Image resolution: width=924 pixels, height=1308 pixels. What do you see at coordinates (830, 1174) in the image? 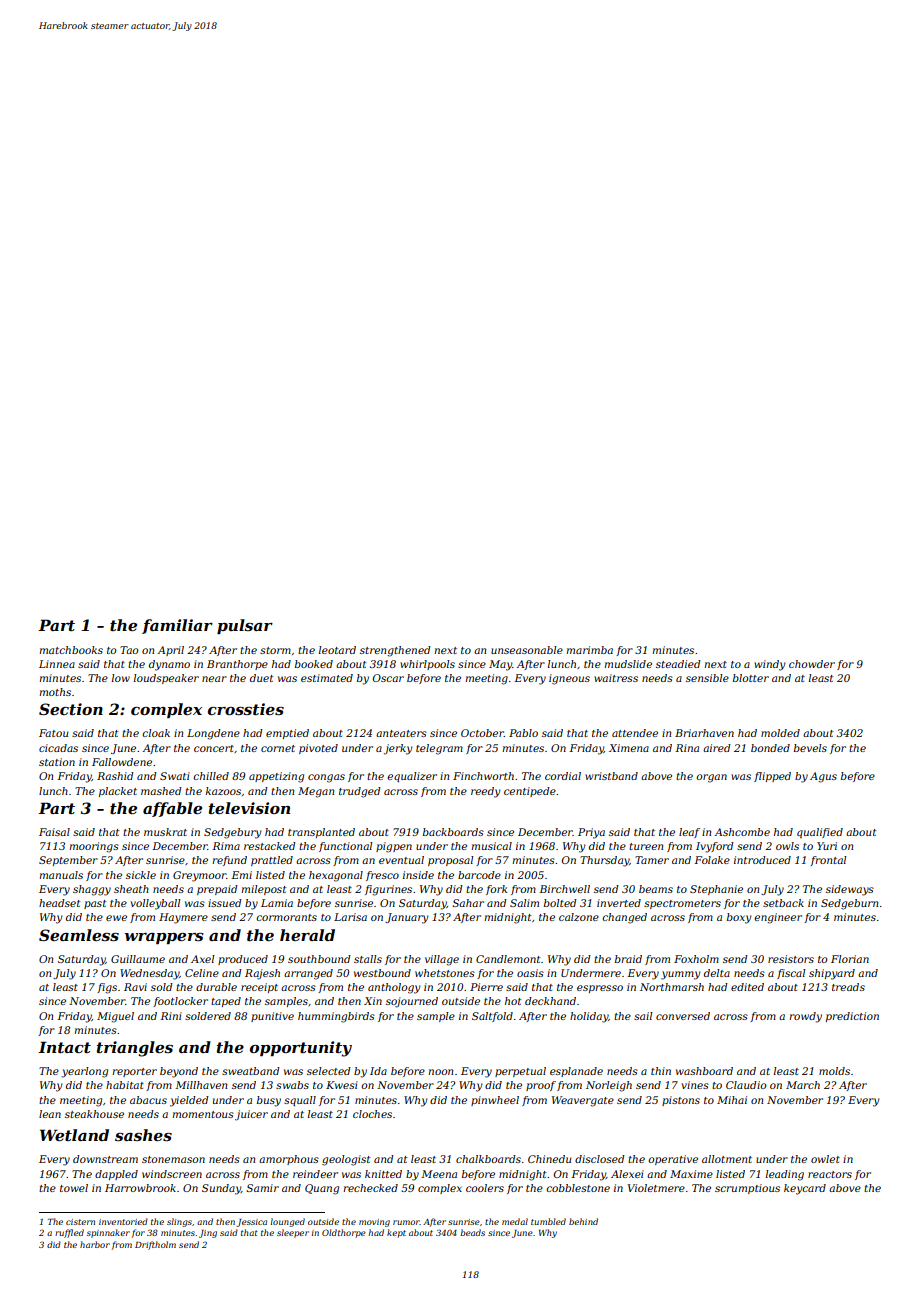
I see `reactors` at bounding box center [830, 1174].
